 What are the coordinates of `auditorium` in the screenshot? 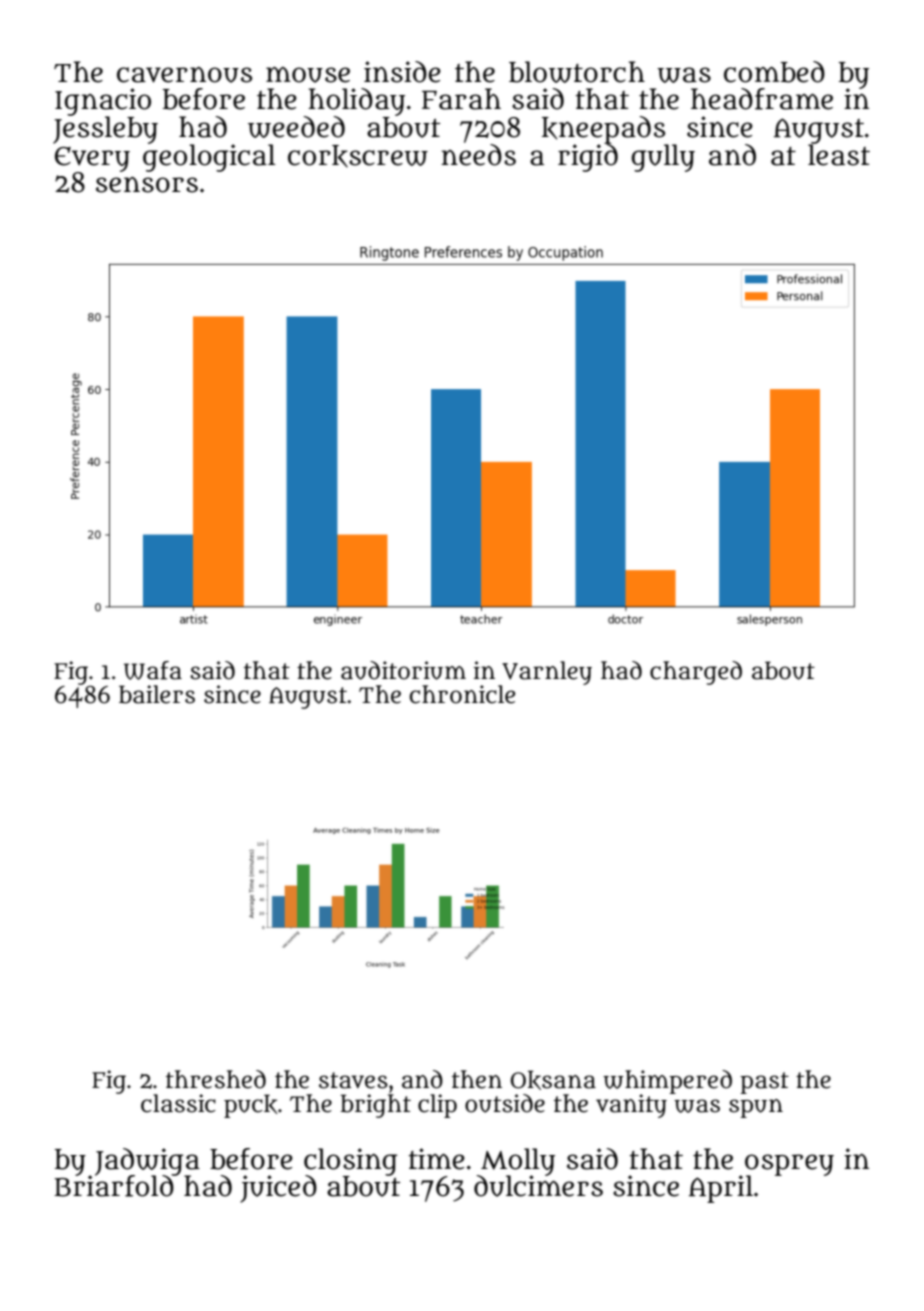 It's located at (403, 670).
